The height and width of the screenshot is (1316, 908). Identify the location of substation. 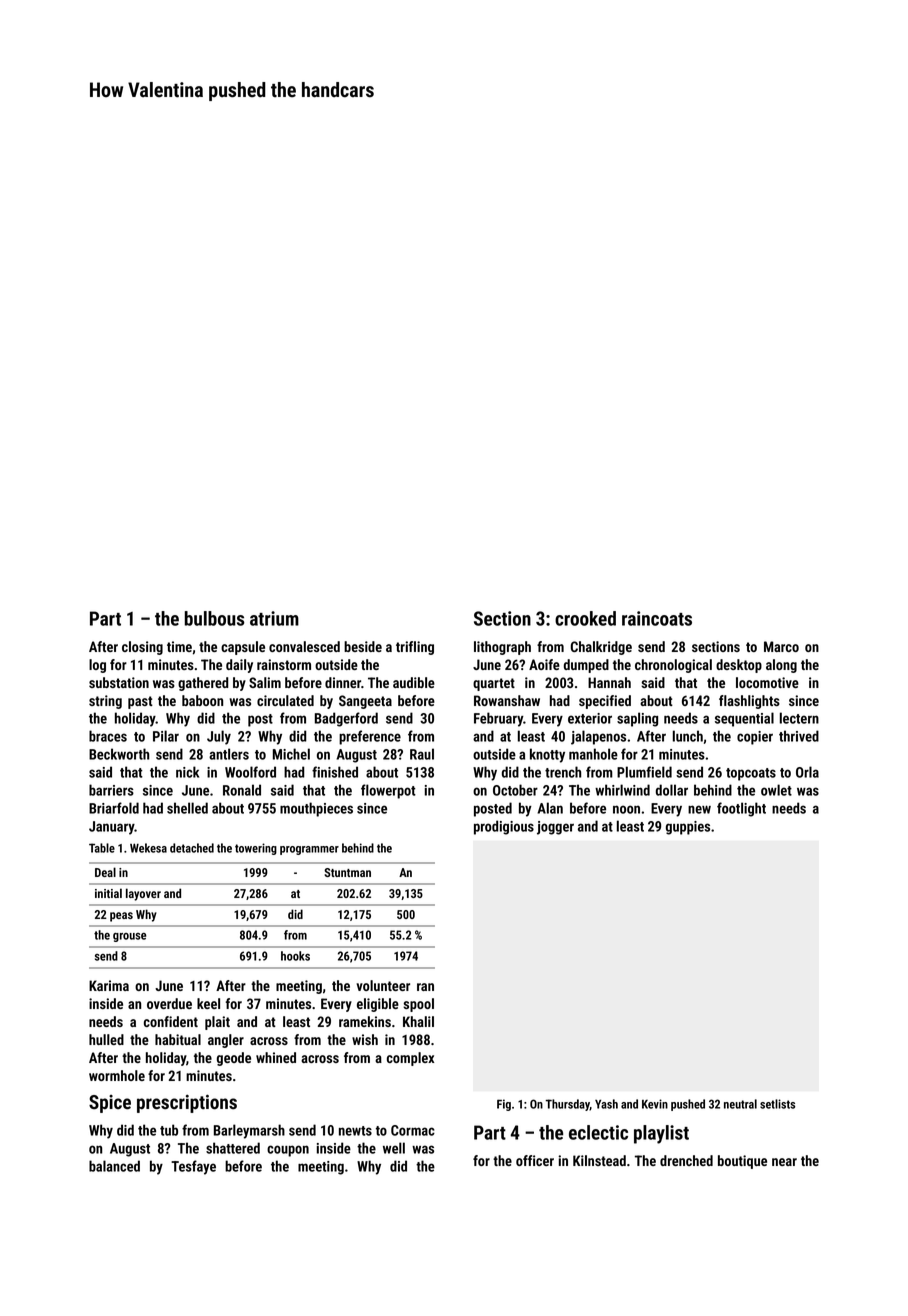
(119, 682).
